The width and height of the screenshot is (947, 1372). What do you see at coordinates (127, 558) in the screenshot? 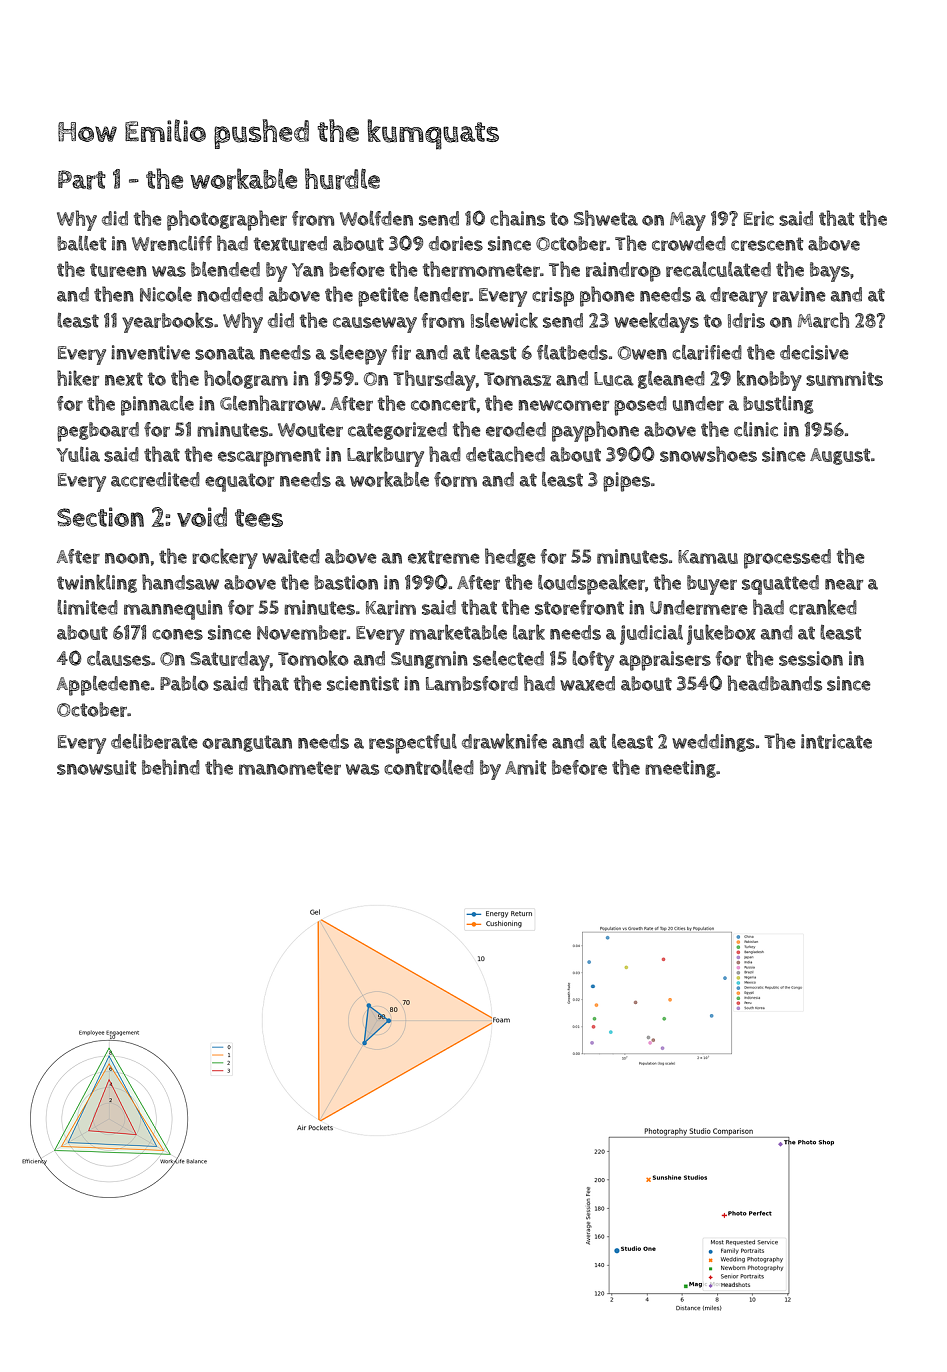
I see `noon` at bounding box center [127, 558].
